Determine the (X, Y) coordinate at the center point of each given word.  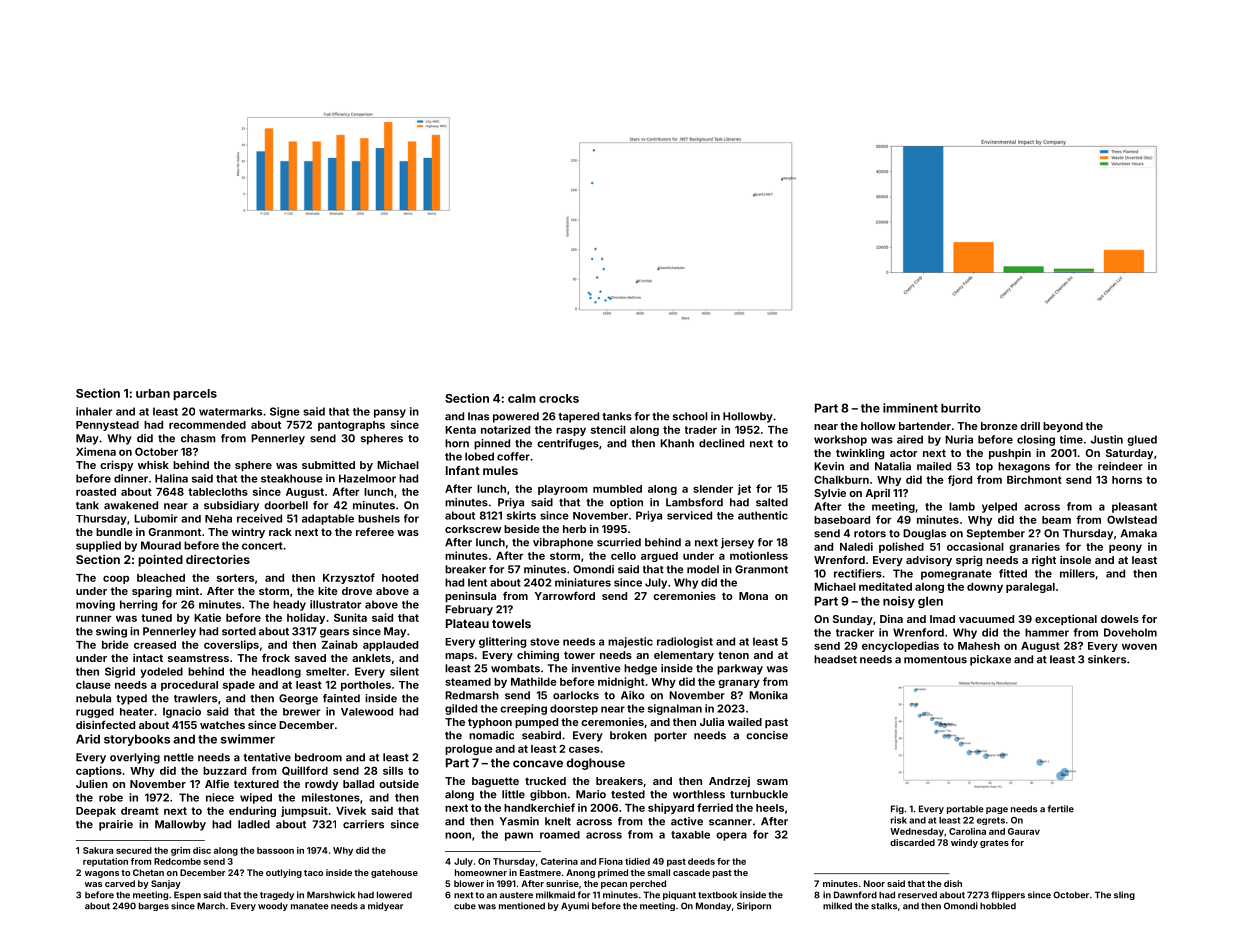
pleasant (1134, 507)
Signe (285, 412)
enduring (252, 811)
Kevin (829, 466)
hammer (1047, 632)
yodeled (162, 672)
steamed (468, 682)
